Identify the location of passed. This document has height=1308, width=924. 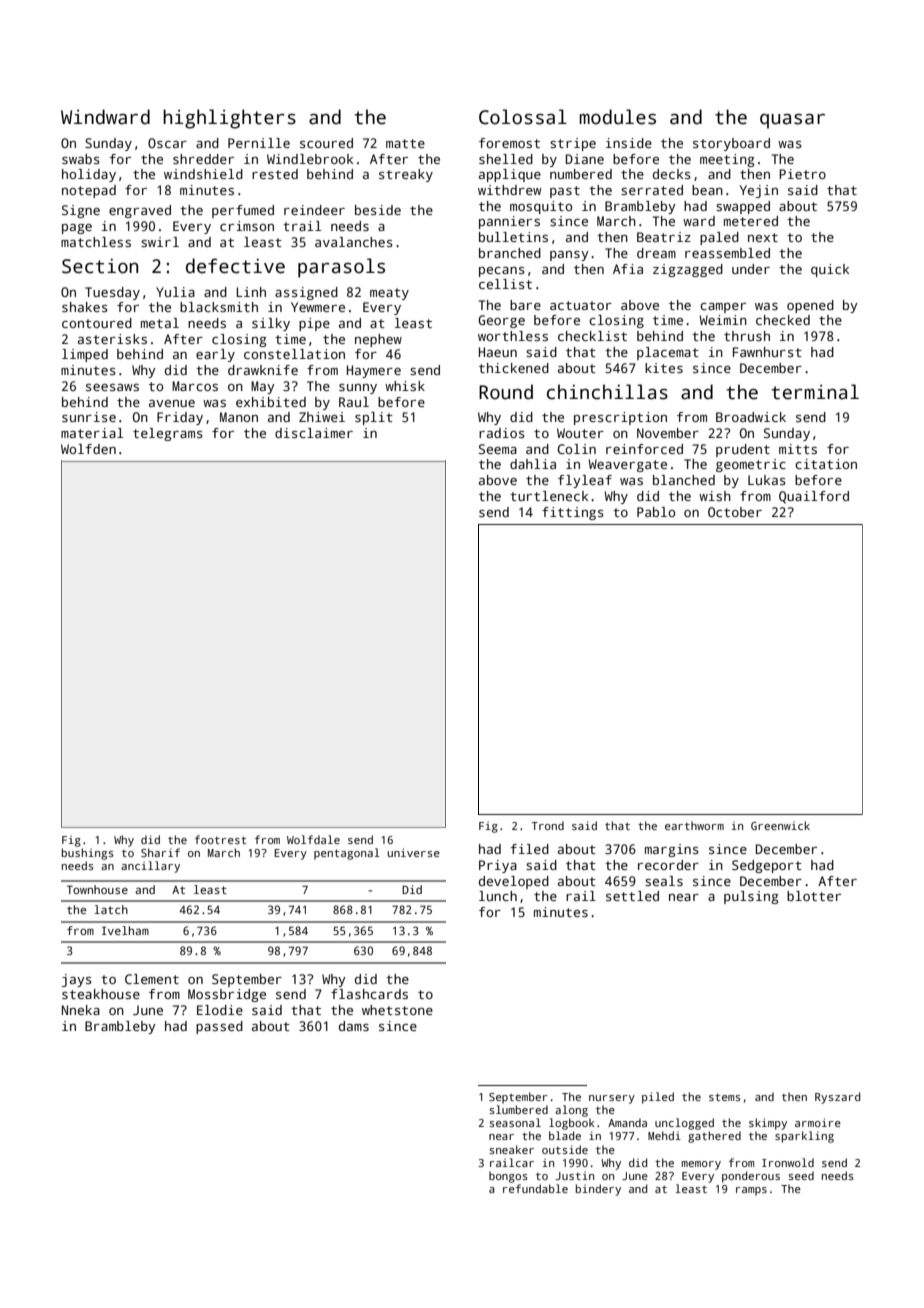
(219, 1027).
